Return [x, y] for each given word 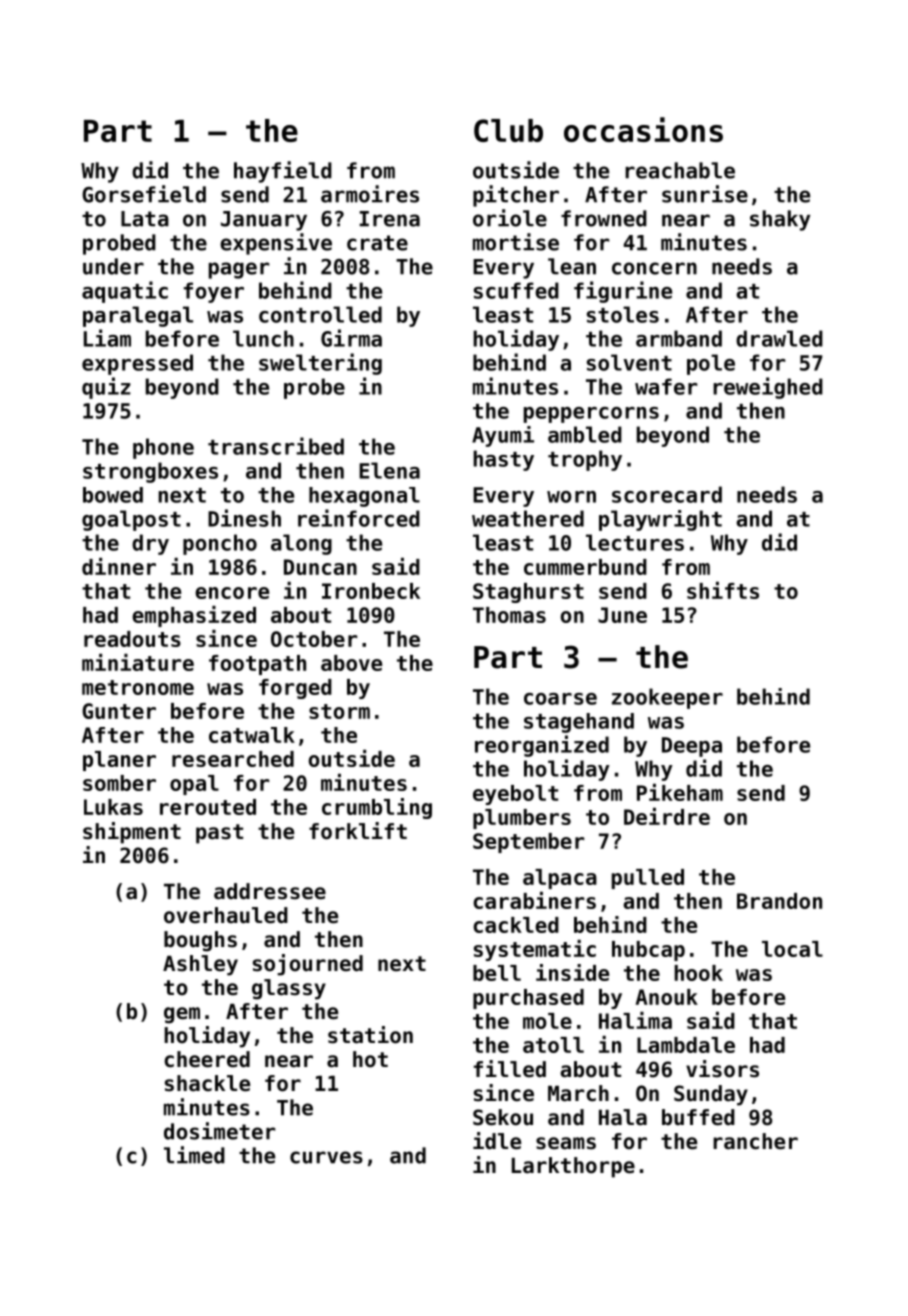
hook [698, 973]
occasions [643, 129]
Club [508, 130]
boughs [200, 941]
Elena [389, 470]
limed [194, 1155]
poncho [220, 544]
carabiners [534, 900]
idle [497, 1141]
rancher [755, 1141]
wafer [666, 386]
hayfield [283, 172]
